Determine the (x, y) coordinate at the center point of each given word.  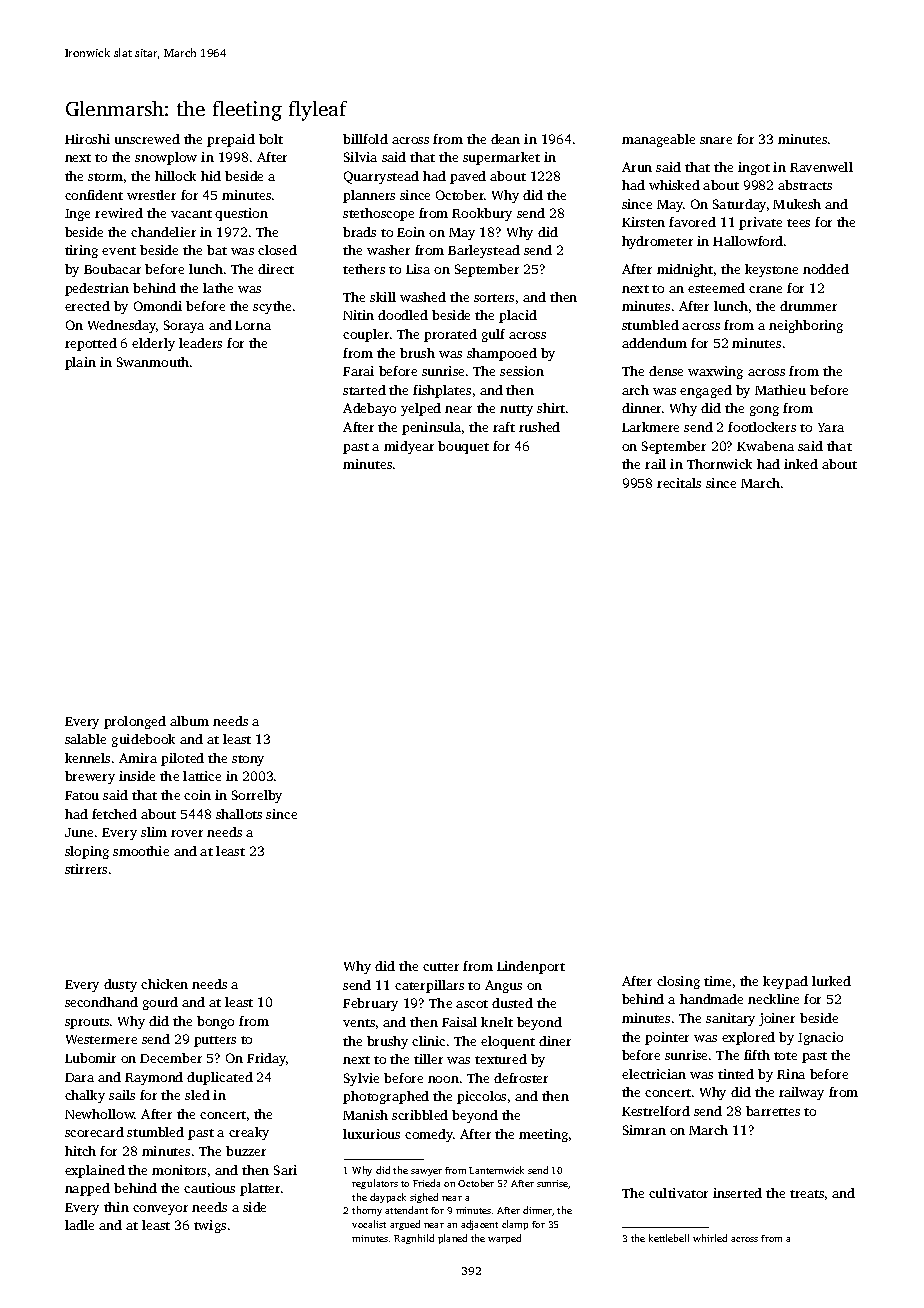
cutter (441, 967)
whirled (710, 1238)
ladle (79, 1225)
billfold (365, 139)
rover (187, 833)
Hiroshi (87, 139)
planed (452, 1239)
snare (716, 140)
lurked (831, 981)
